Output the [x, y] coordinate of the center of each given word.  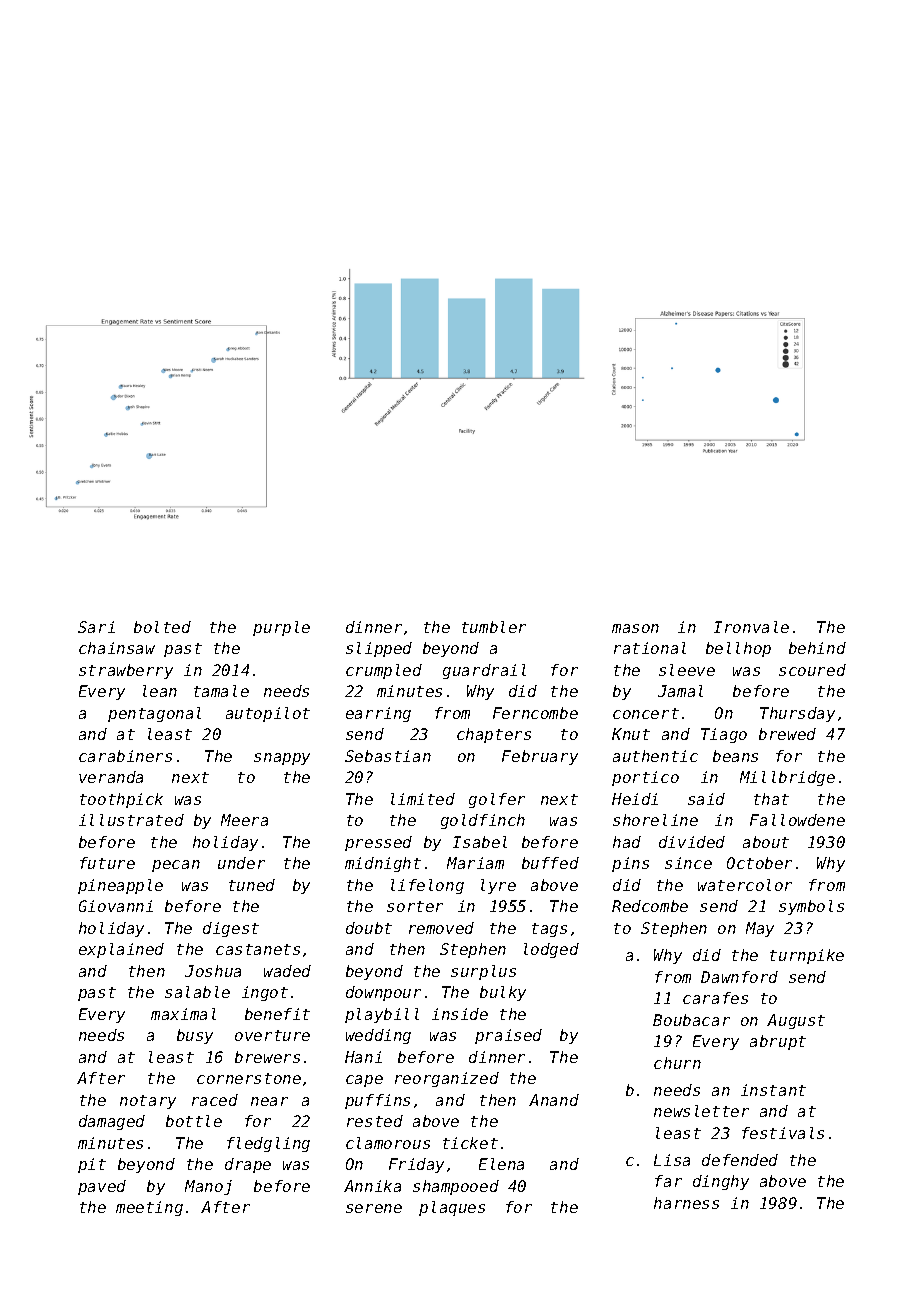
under [241, 863]
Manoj [208, 1187]
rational [650, 648]
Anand [554, 1100]
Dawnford [739, 977]
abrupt [778, 1042]
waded [287, 971]
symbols [811, 907]
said [706, 799]
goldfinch [483, 821]
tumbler [494, 627]
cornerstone [249, 1078]
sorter [415, 906]
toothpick [121, 800]
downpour [383, 993]
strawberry [126, 671]
